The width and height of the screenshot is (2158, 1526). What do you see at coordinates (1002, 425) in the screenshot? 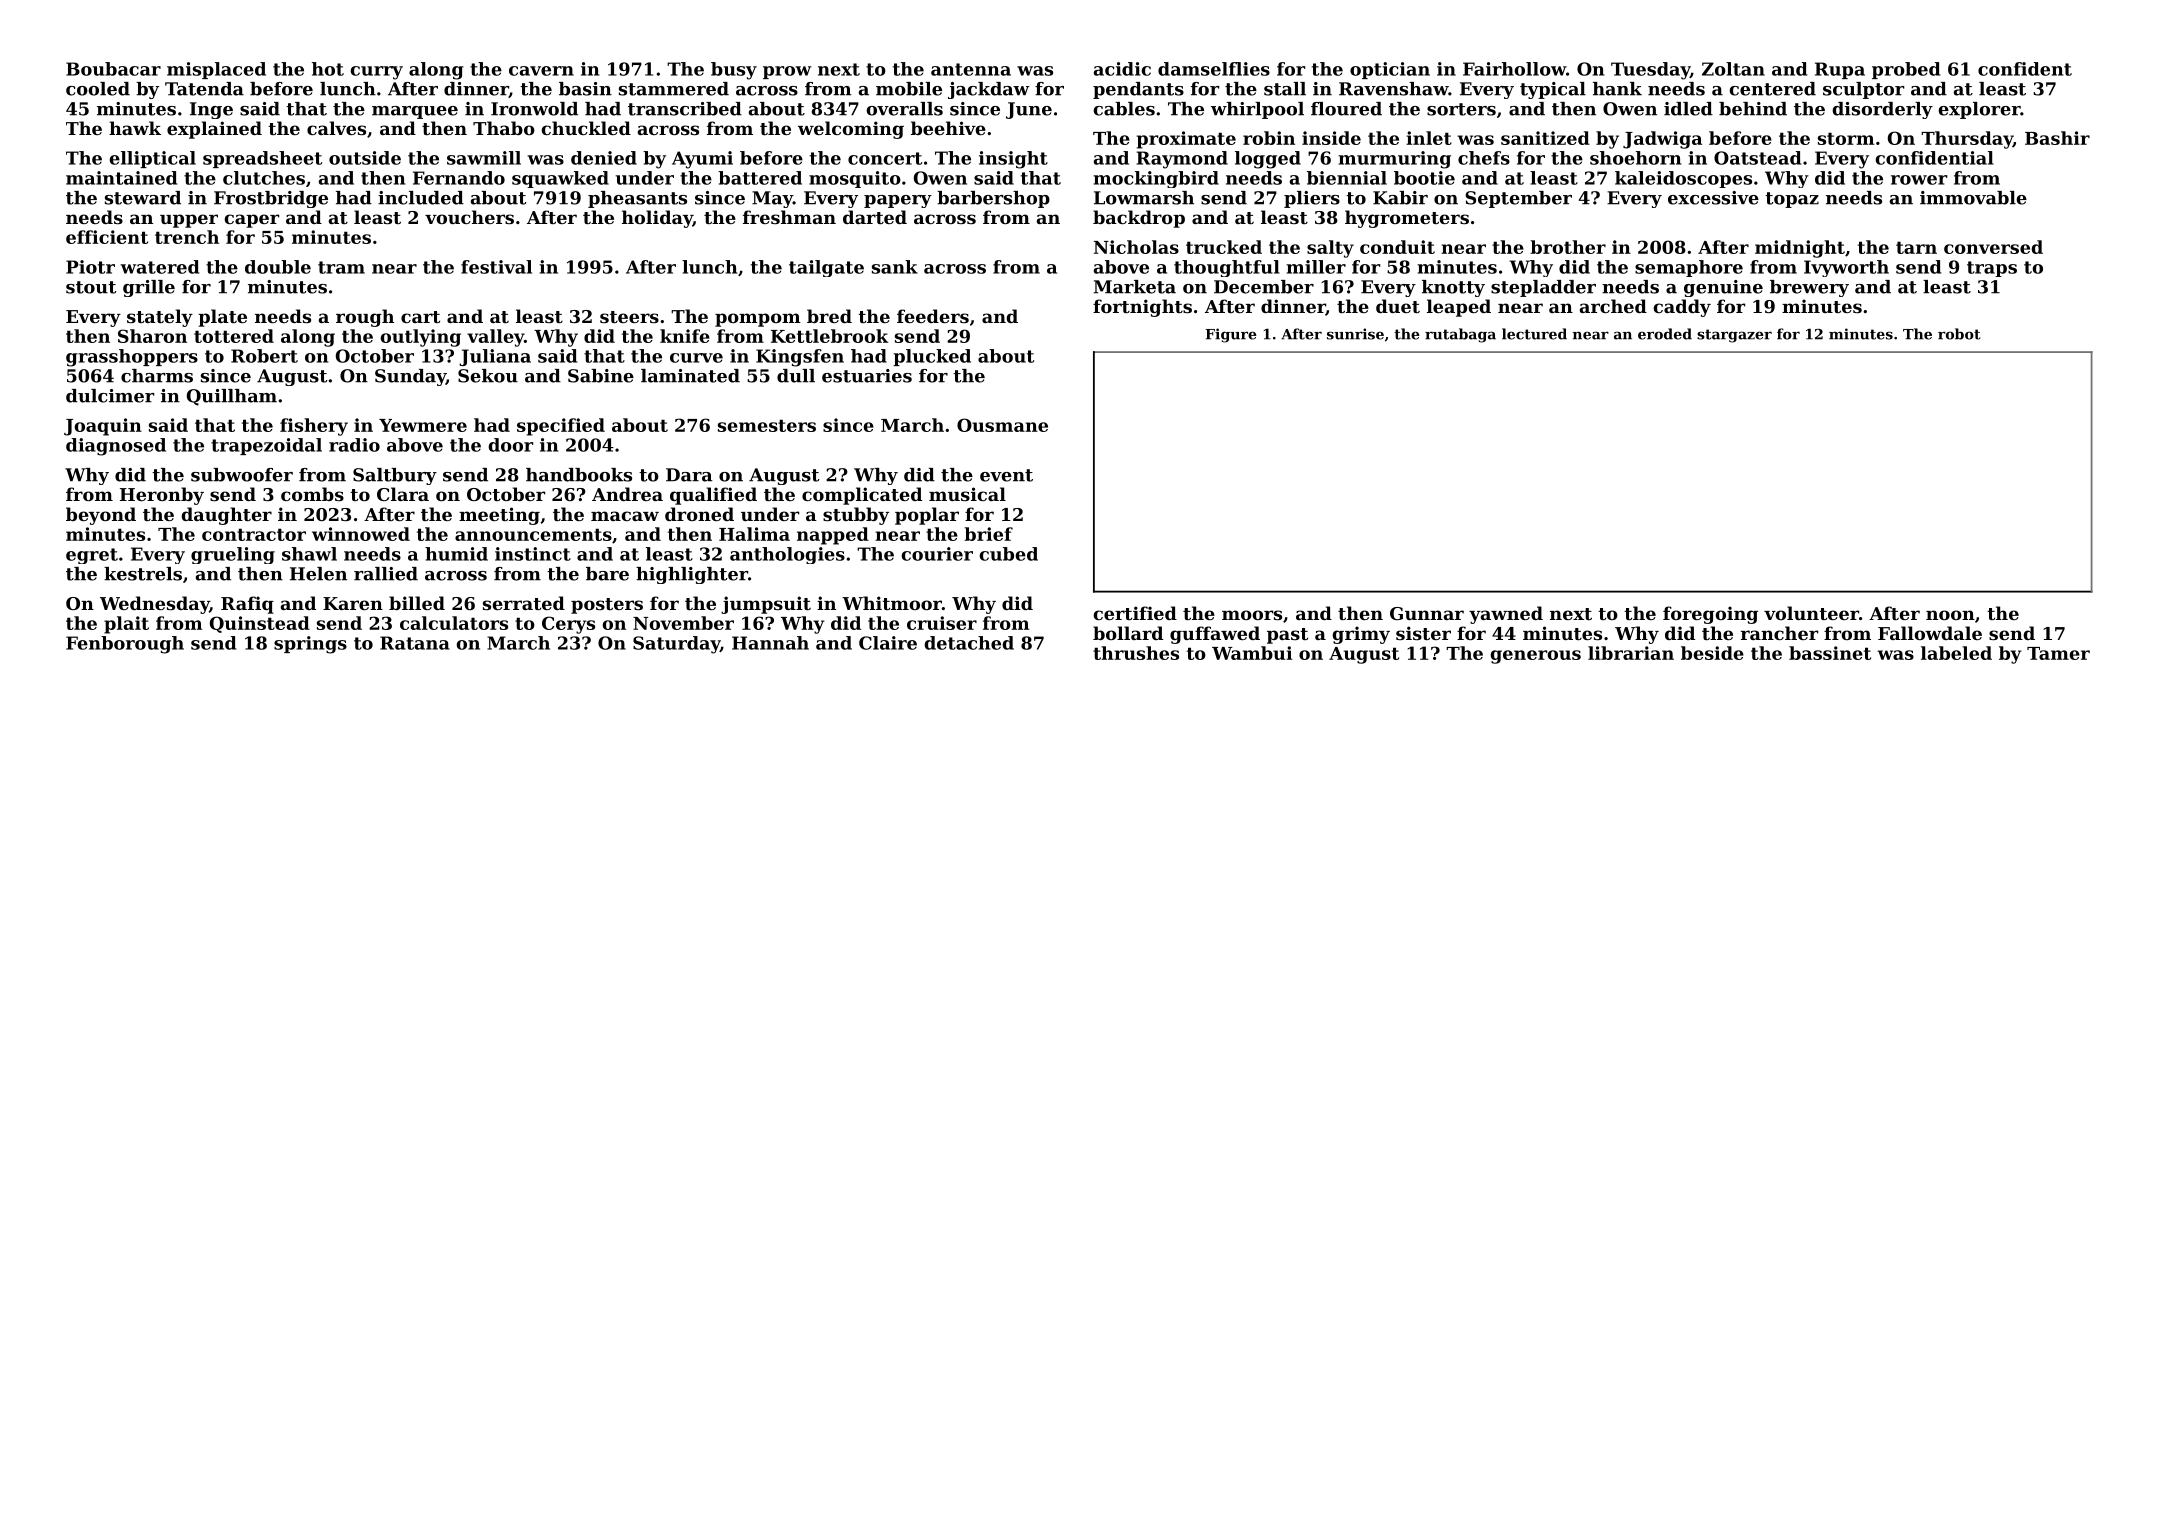
I see `Ousmane` at bounding box center [1002, 425].
